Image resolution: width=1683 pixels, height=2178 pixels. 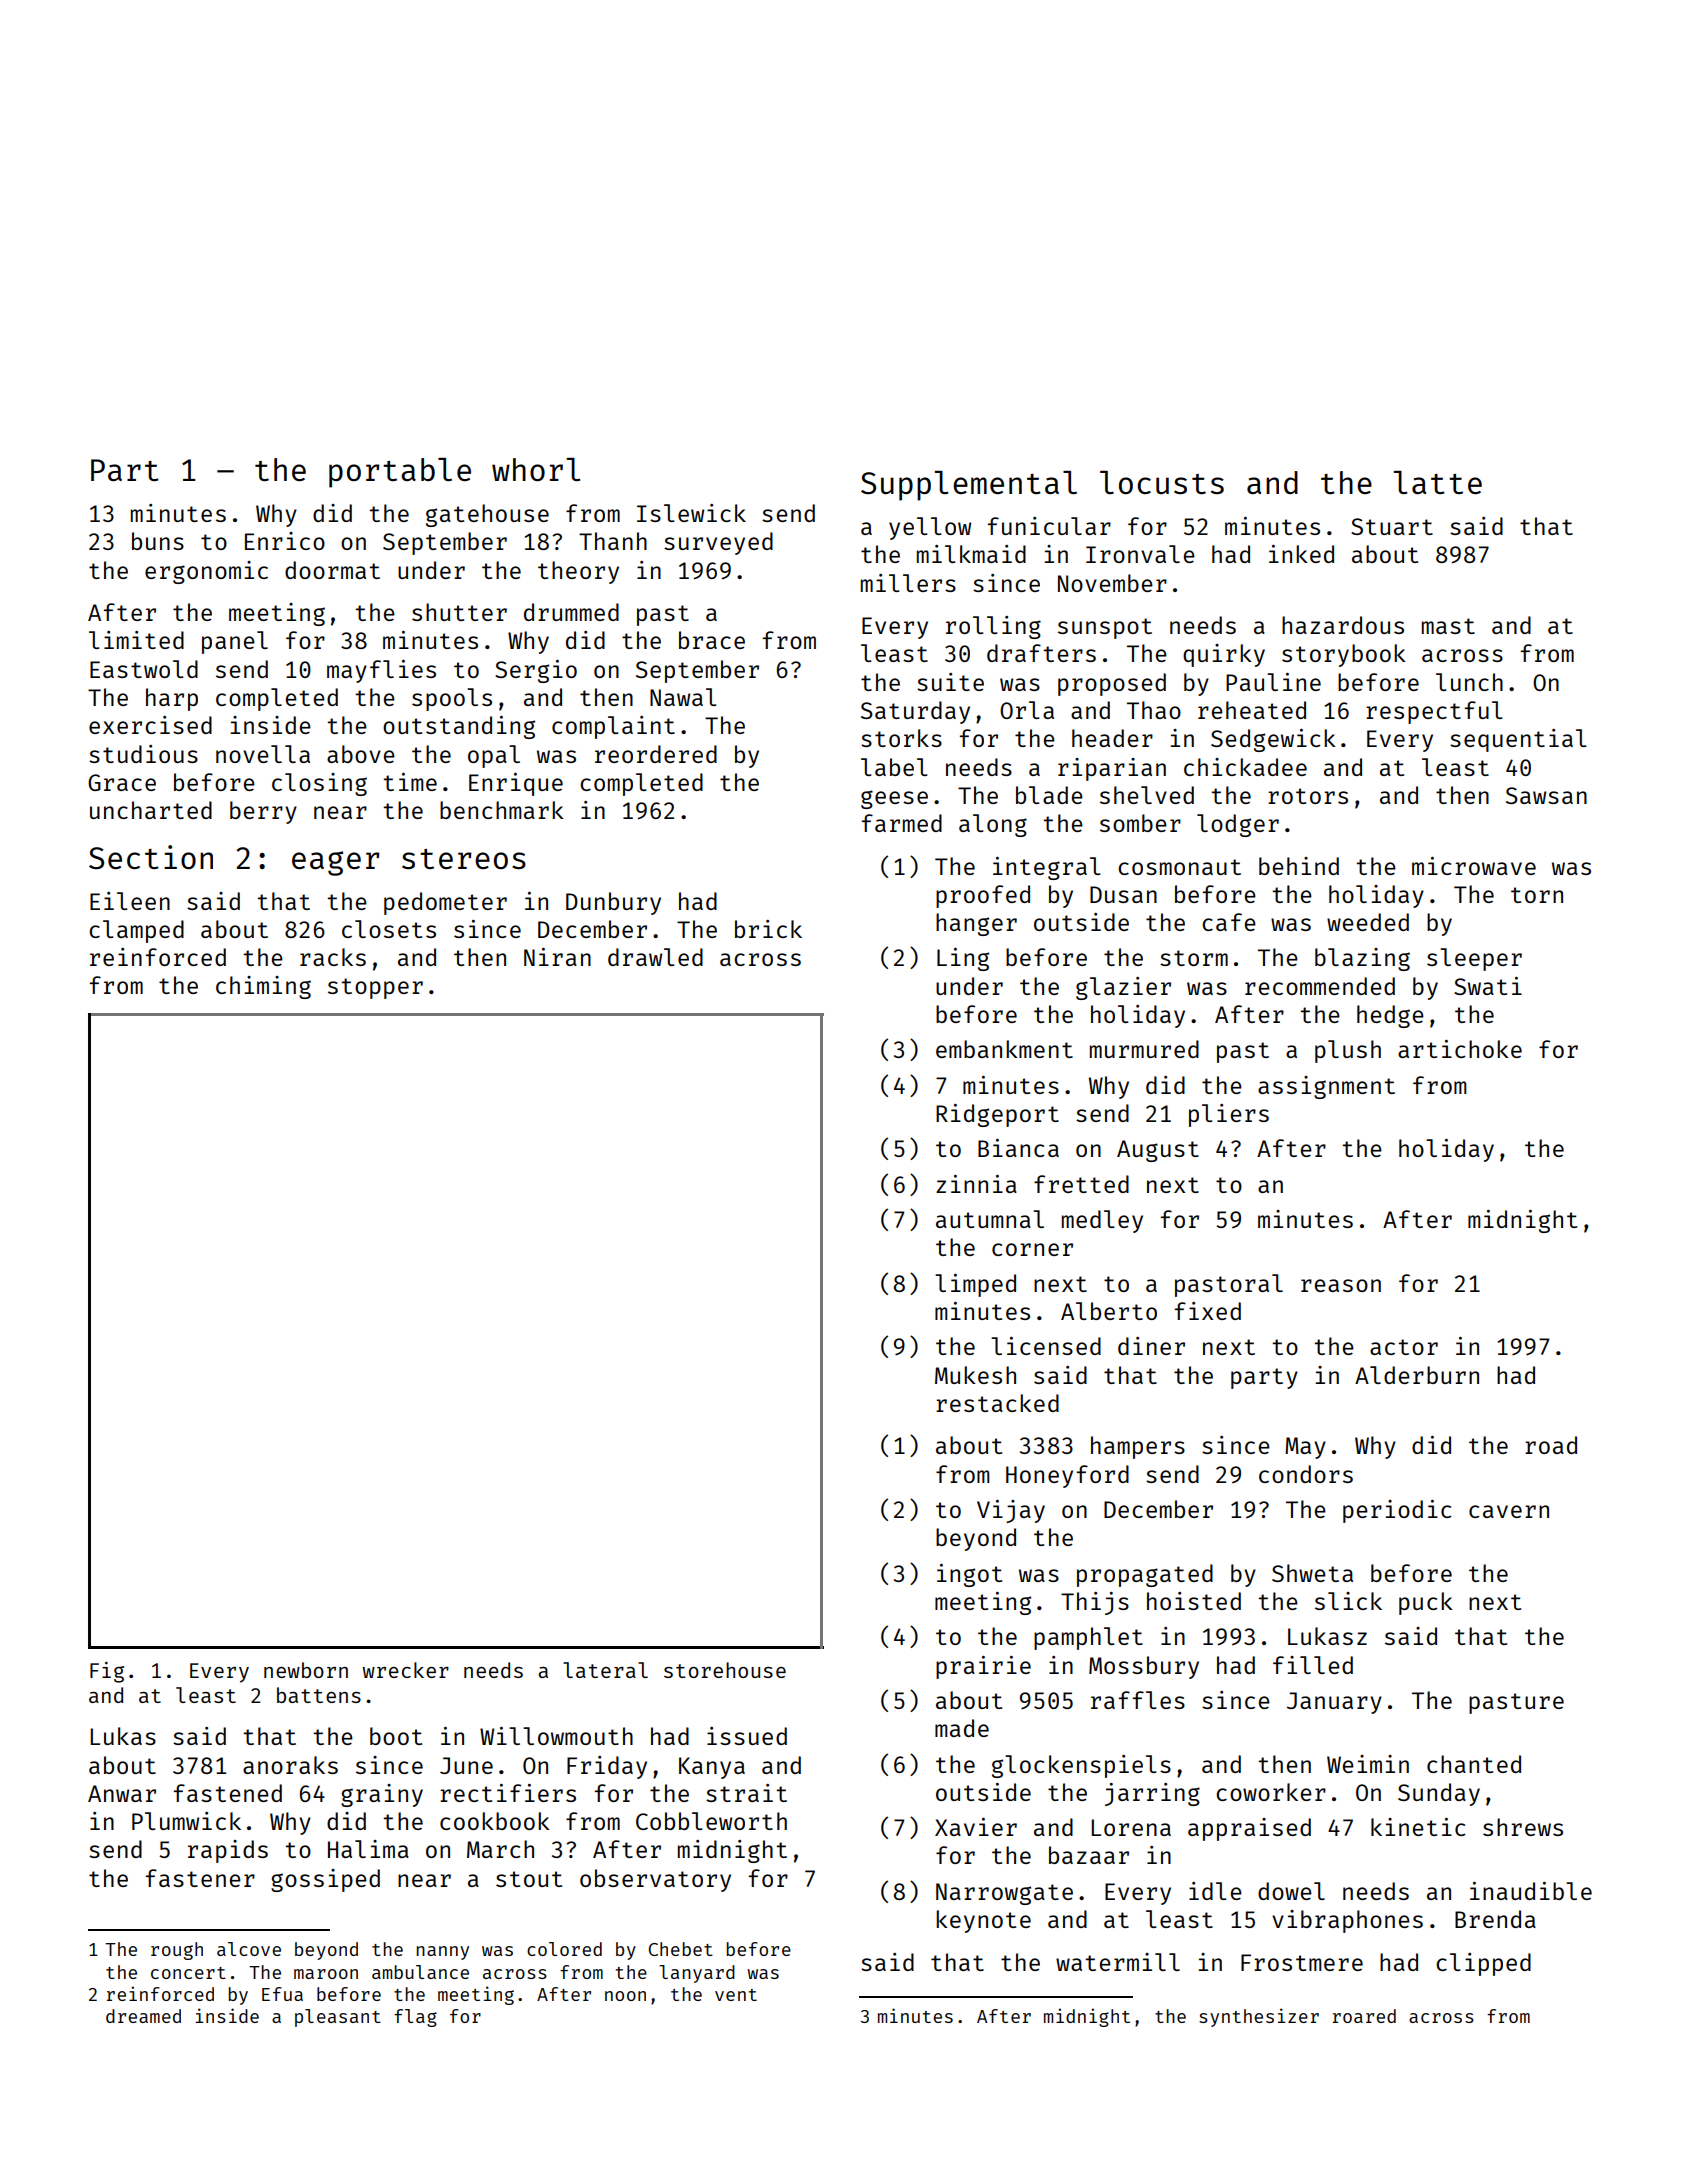 I want to click on chiming, so click(x=263, y=987).
